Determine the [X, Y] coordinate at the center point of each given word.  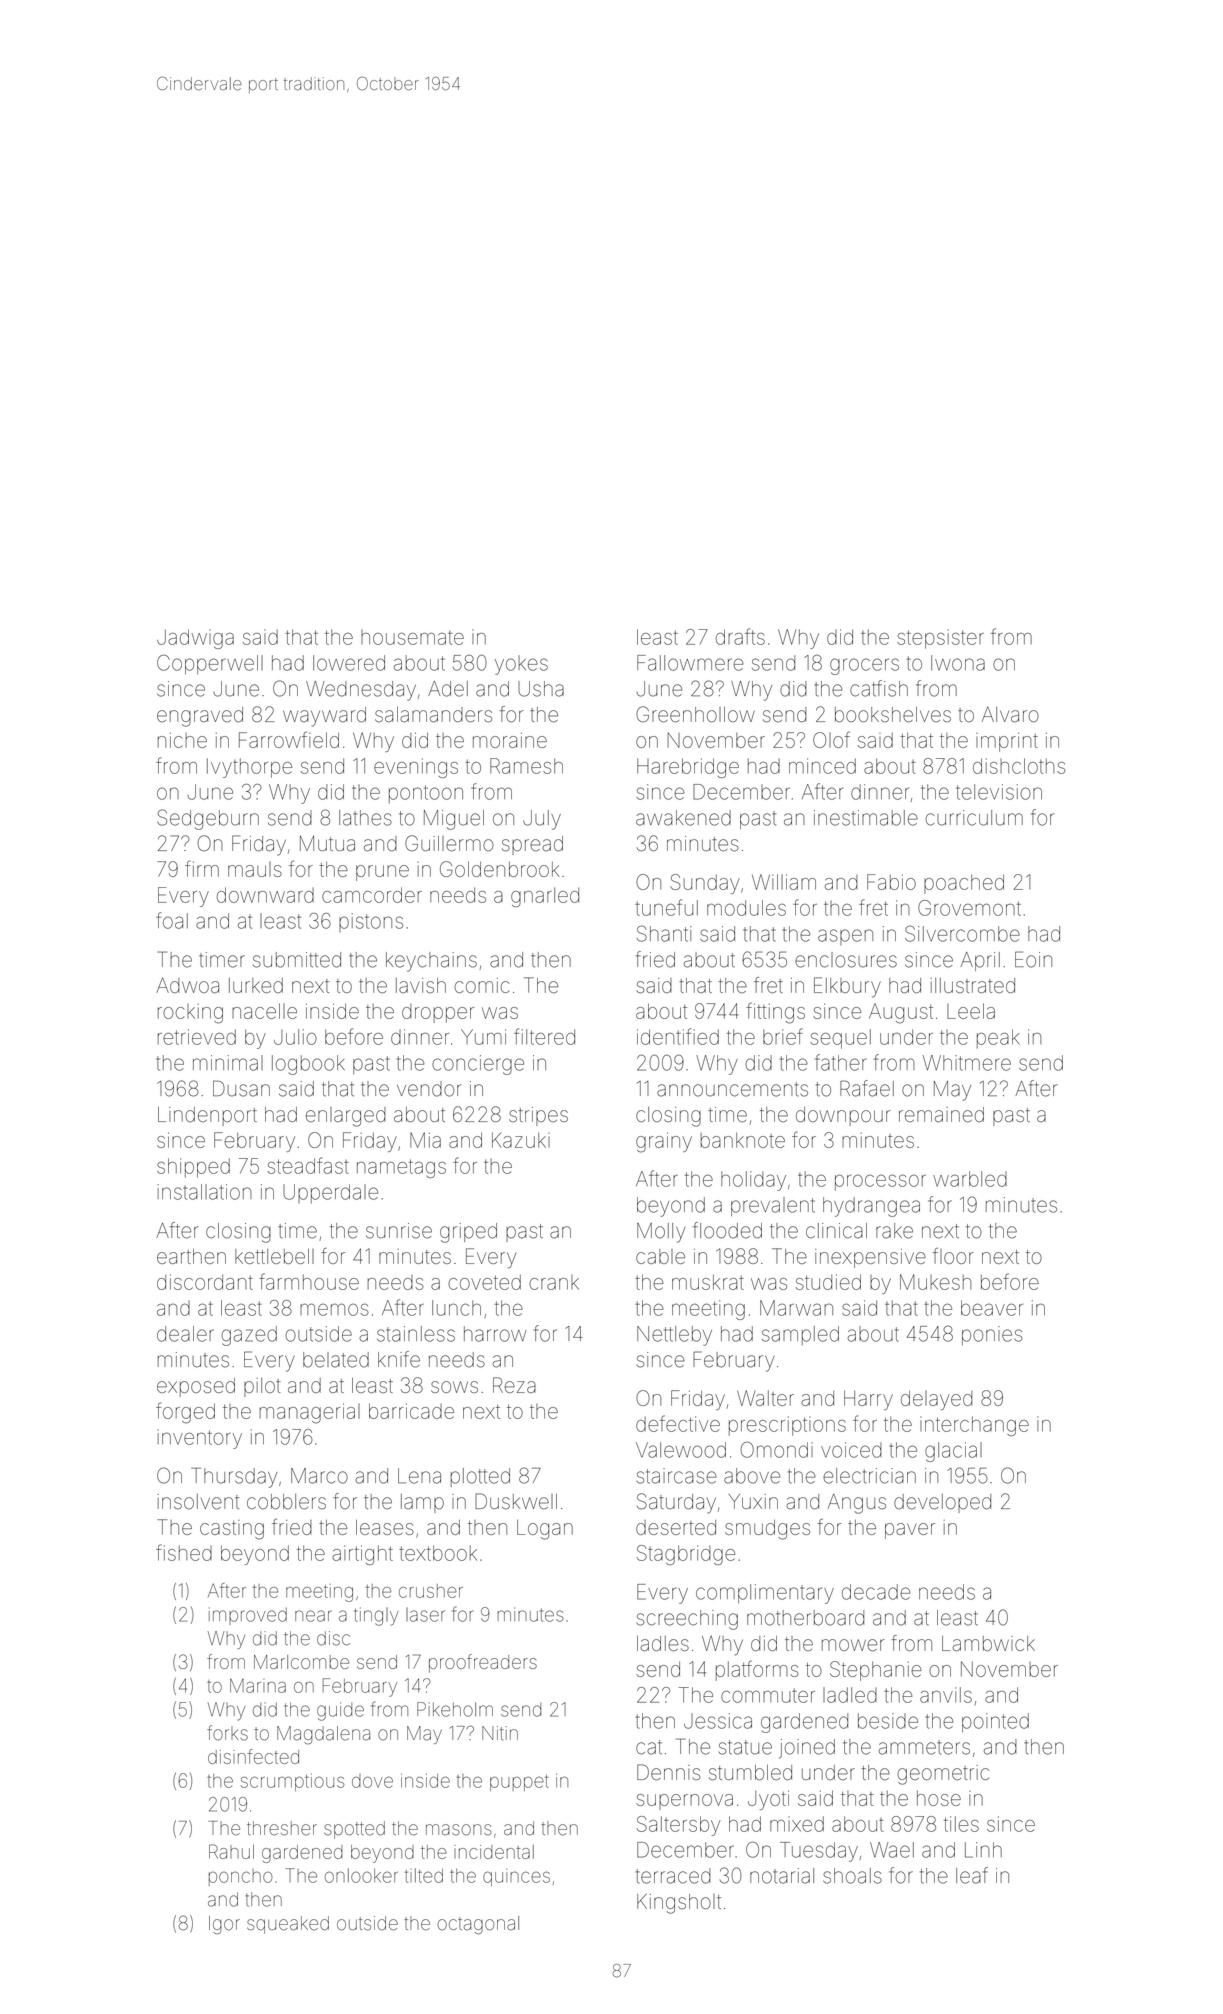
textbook [438, 1553]
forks [227, 1733]
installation [204, 1192]
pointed [995, 1723]
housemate [412, 637]
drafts [740, 636]
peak [998, 1039]
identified [678, 1036]
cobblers [286, 1502]
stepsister [940, 639]
